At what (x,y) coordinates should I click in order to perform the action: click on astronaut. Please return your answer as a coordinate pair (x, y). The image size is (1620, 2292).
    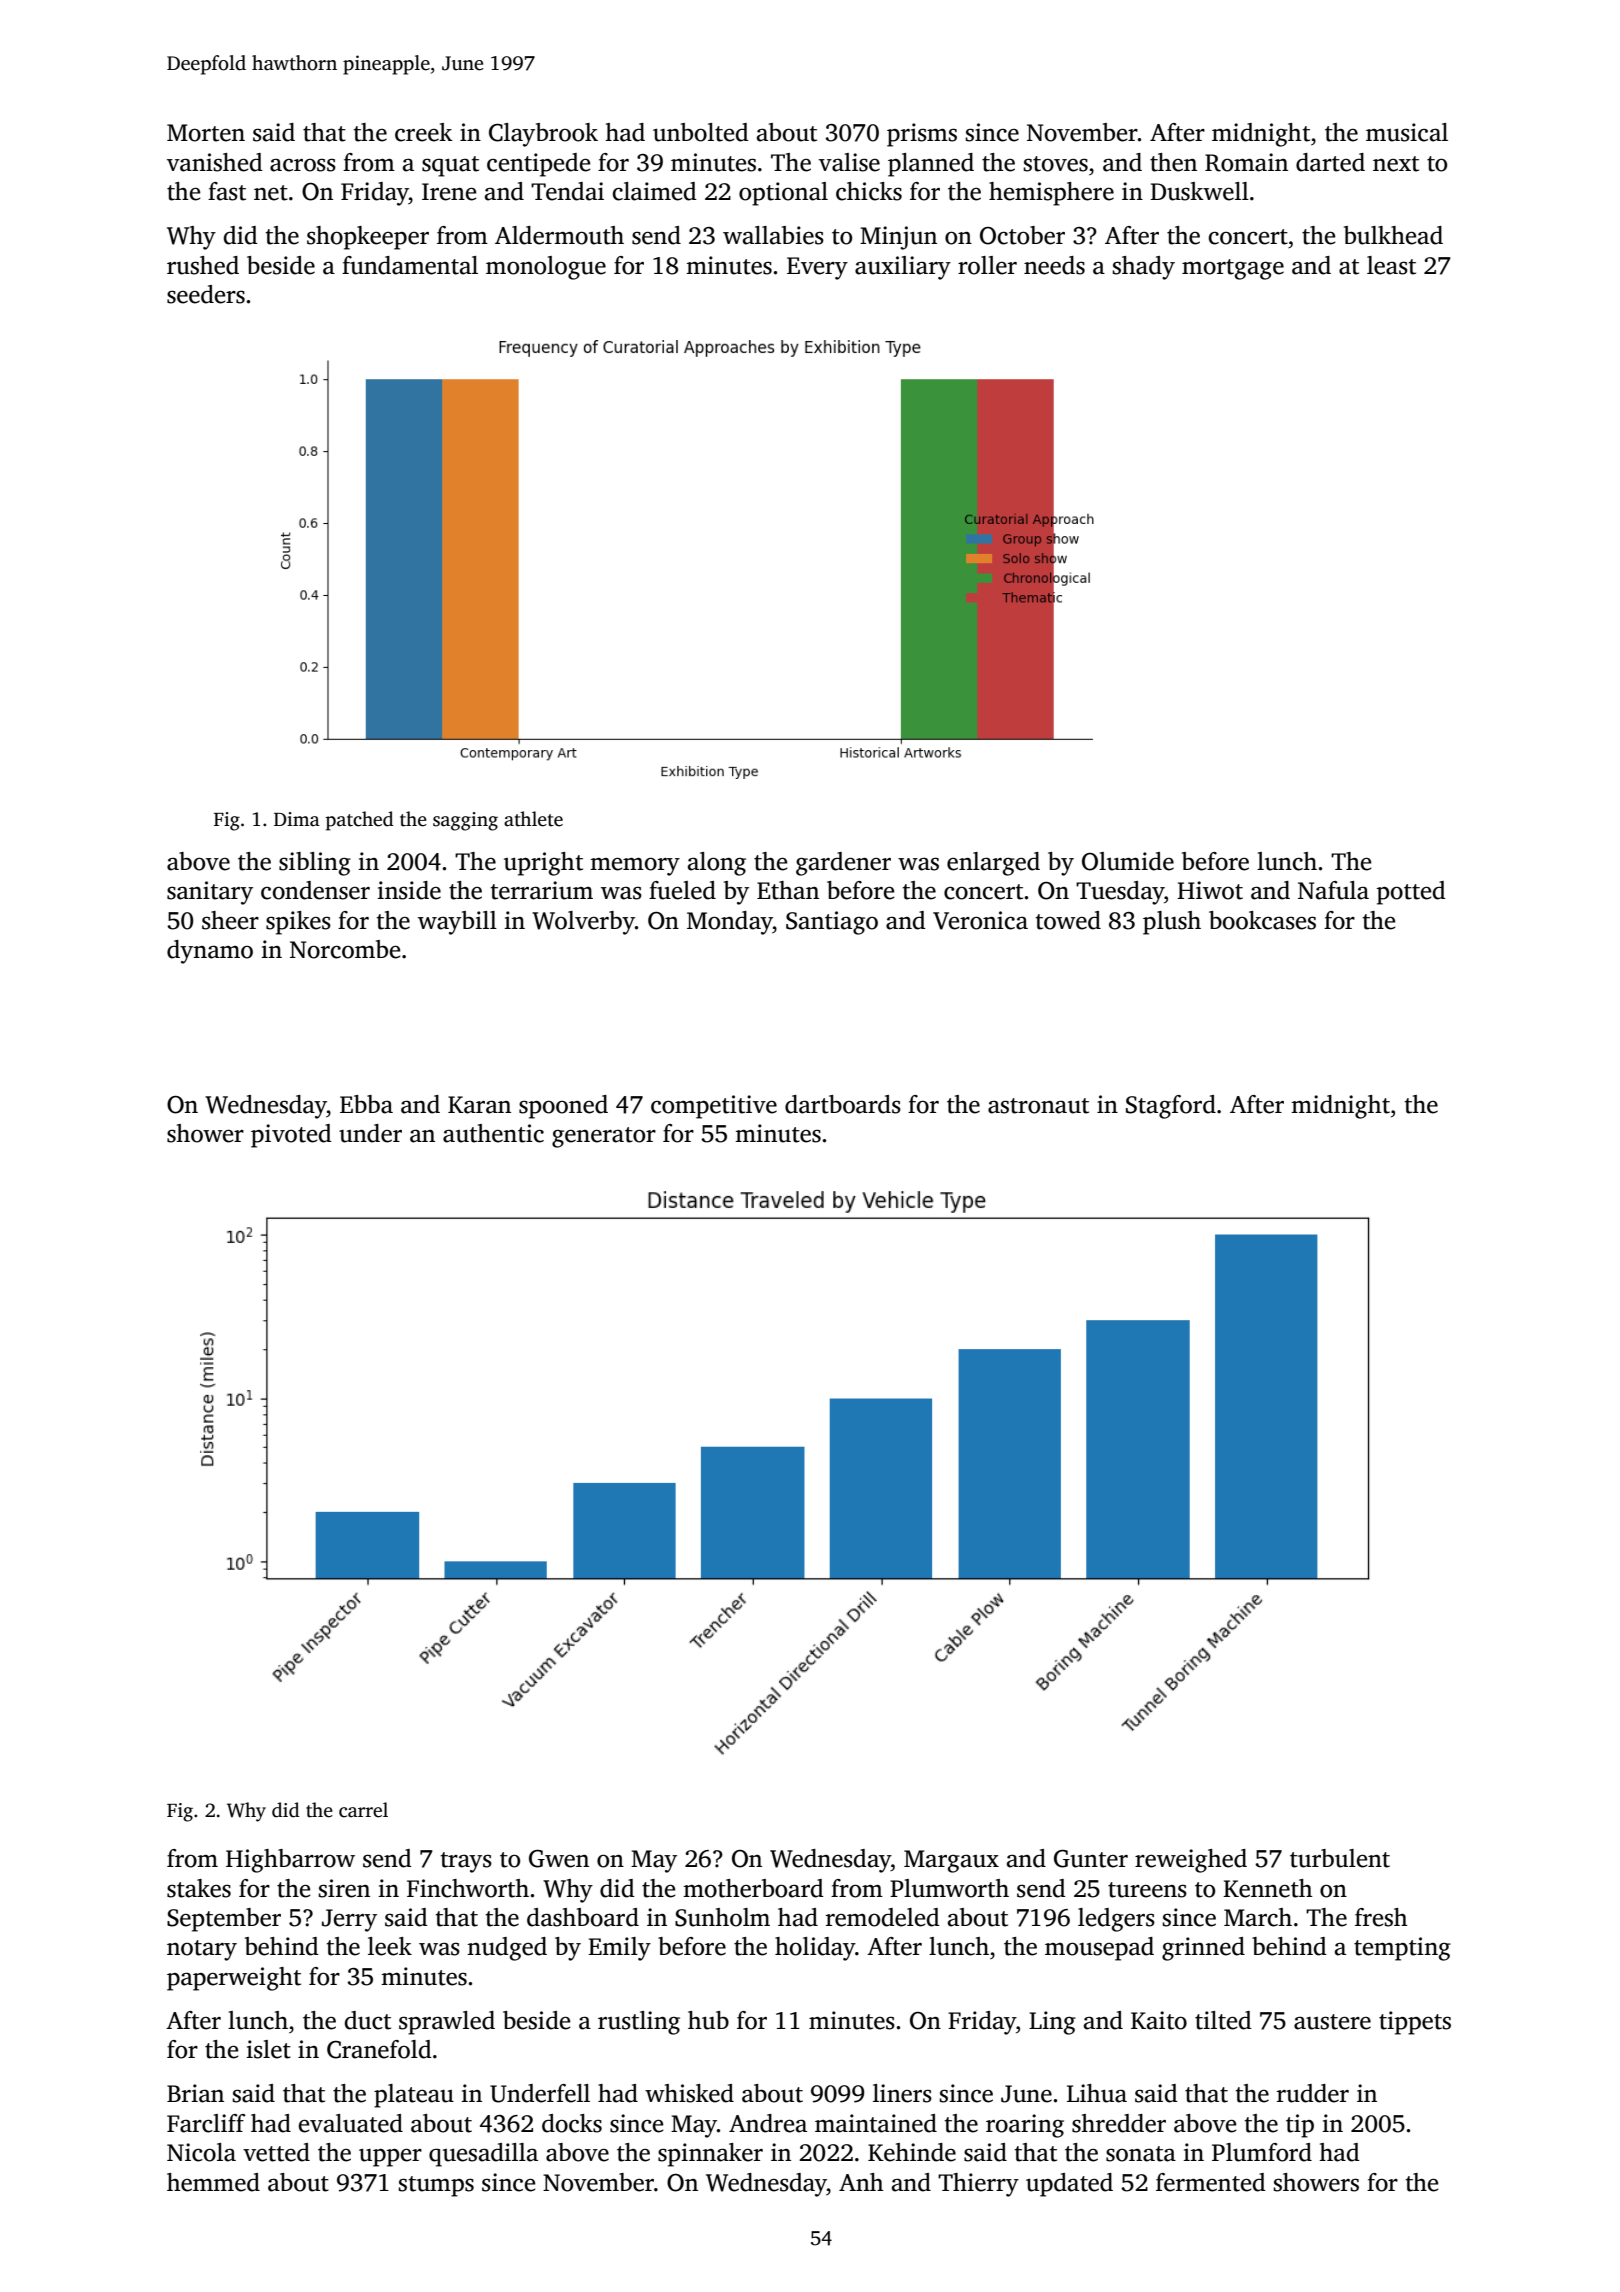
    Looking at the image, I should click on (1038, 1106).
